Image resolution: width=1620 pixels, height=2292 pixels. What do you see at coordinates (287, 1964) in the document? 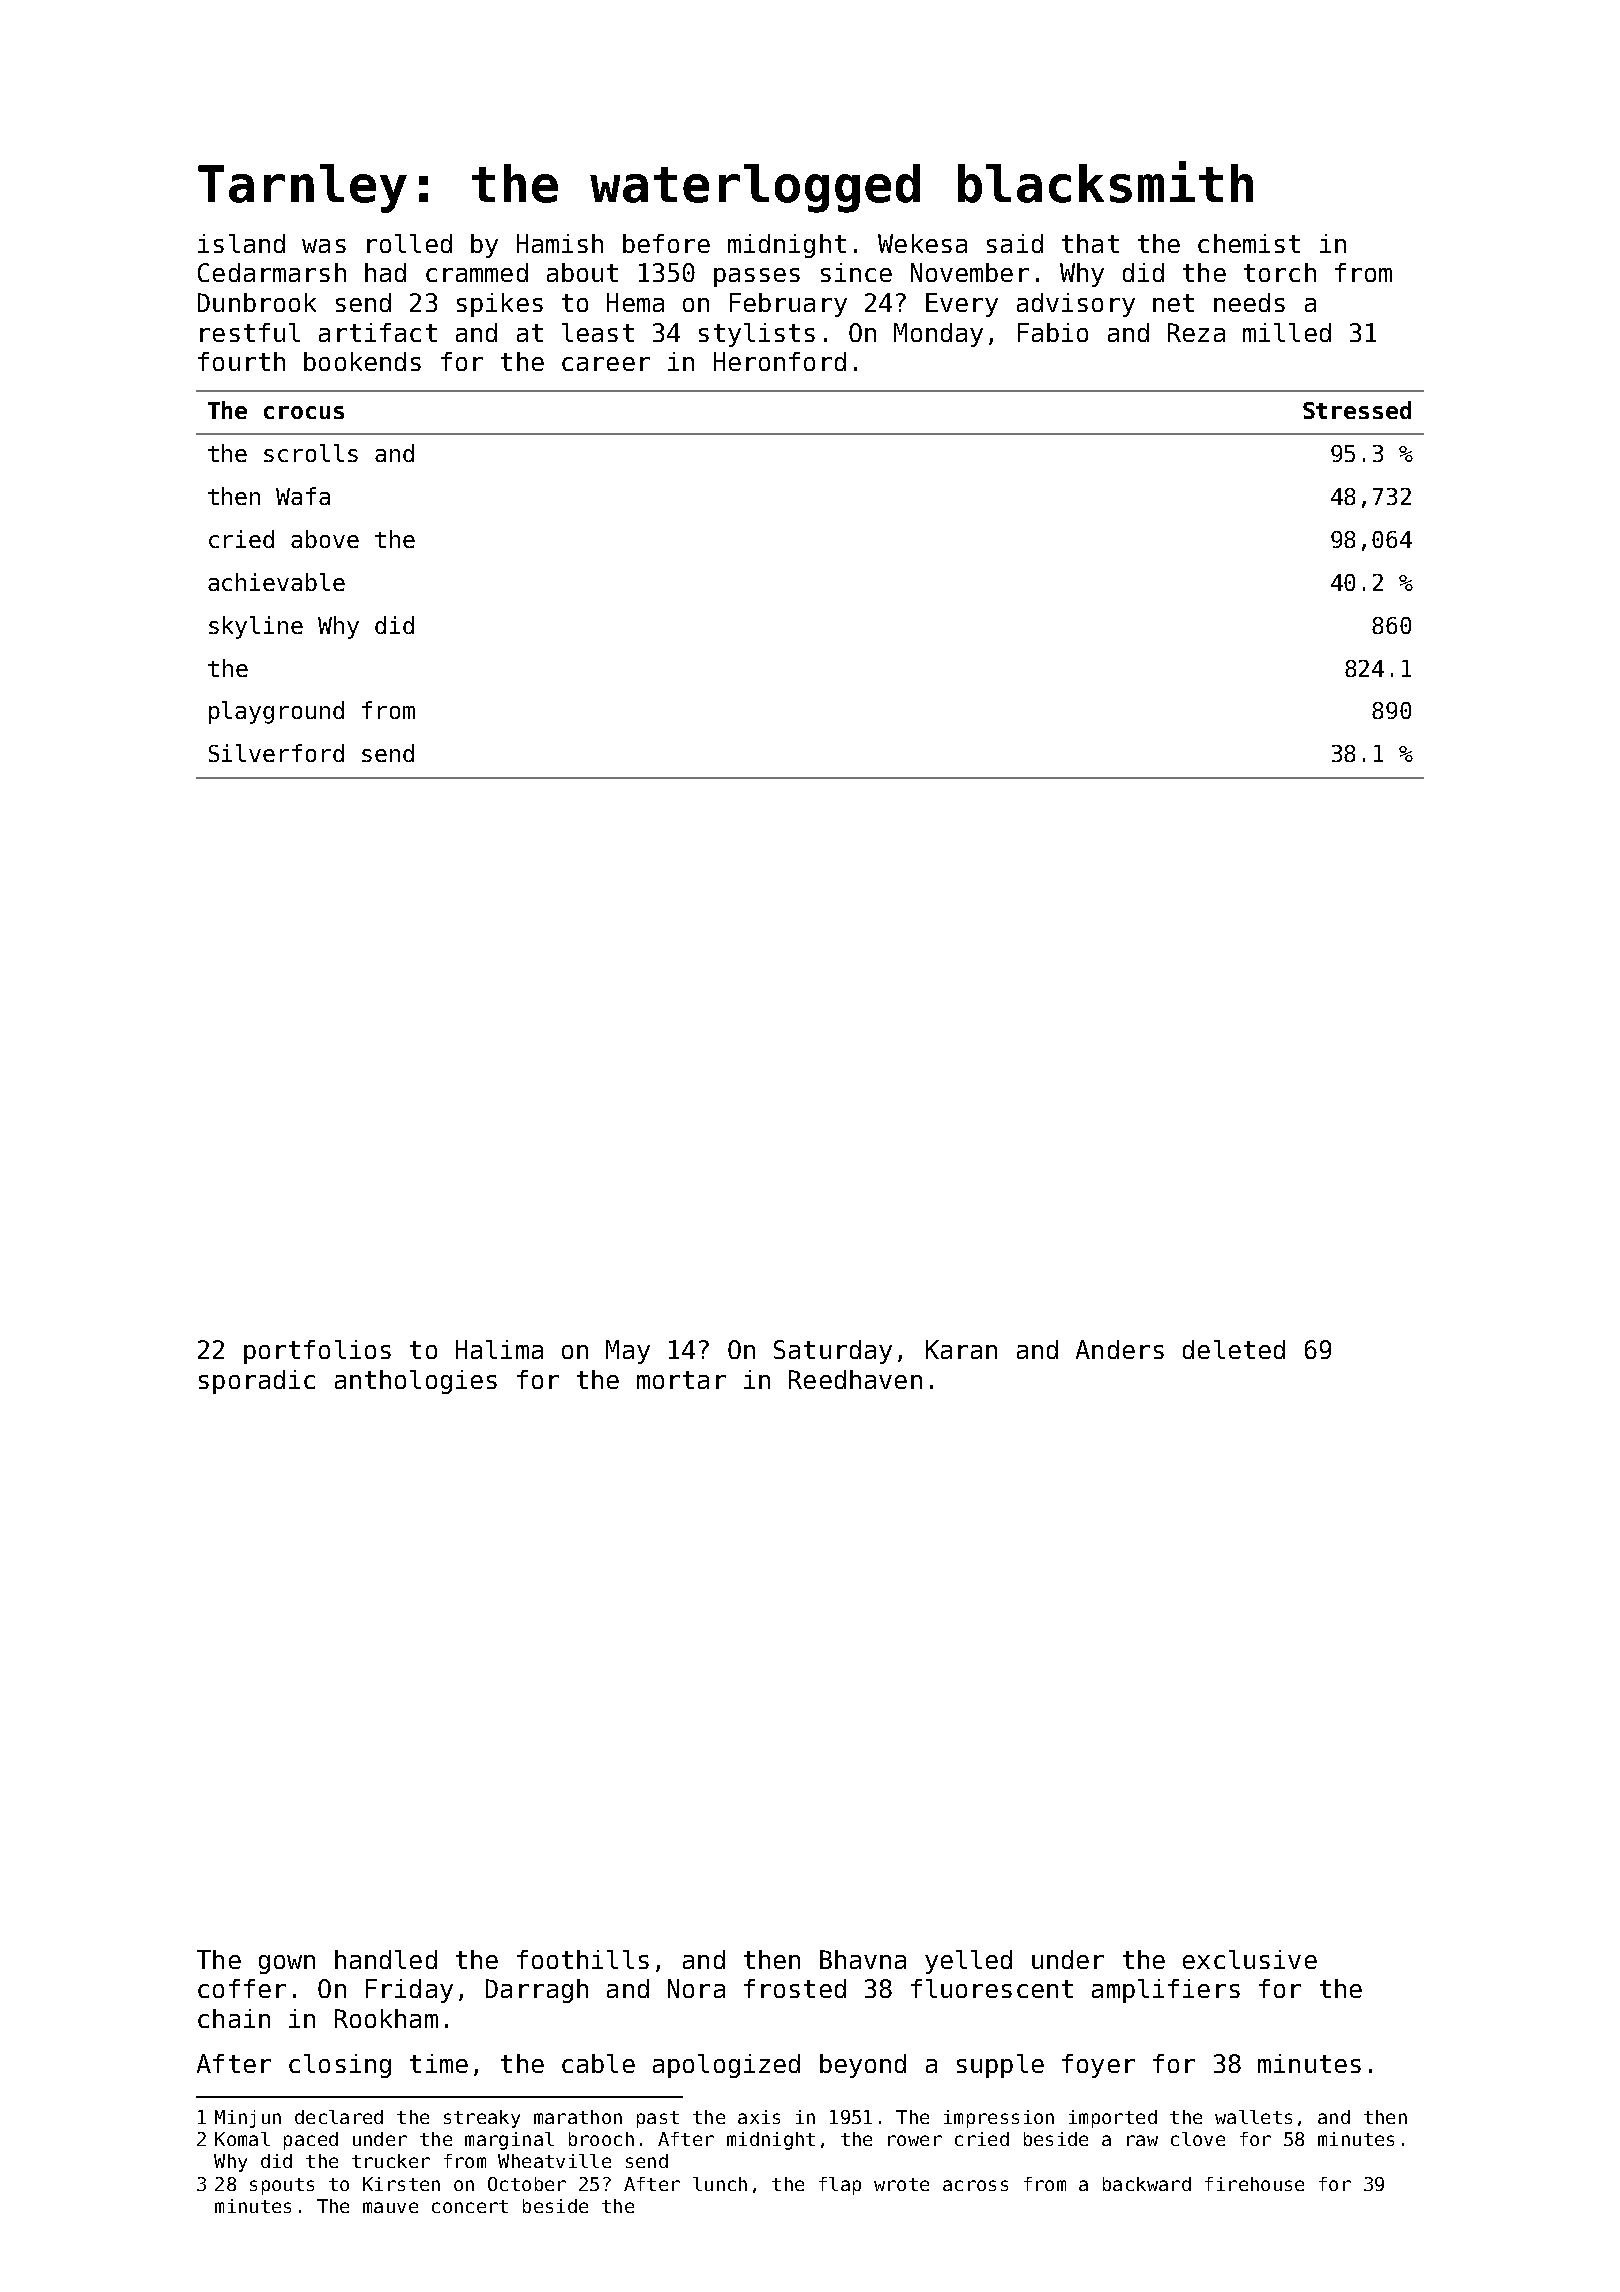
I see `gown` at bounding box center [287, 1964].
